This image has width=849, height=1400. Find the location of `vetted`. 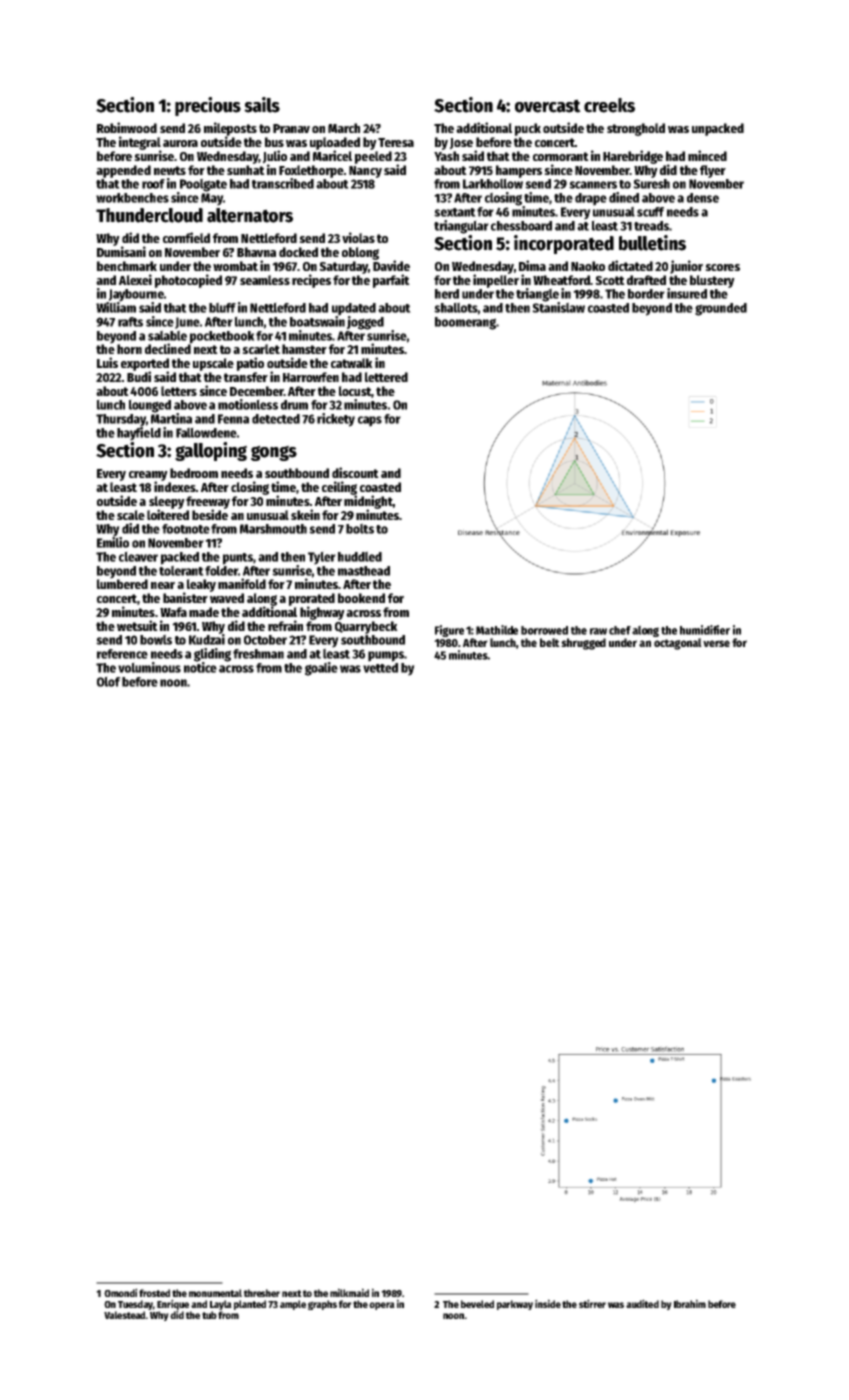

vetted is located at coordinates (380, 668).
